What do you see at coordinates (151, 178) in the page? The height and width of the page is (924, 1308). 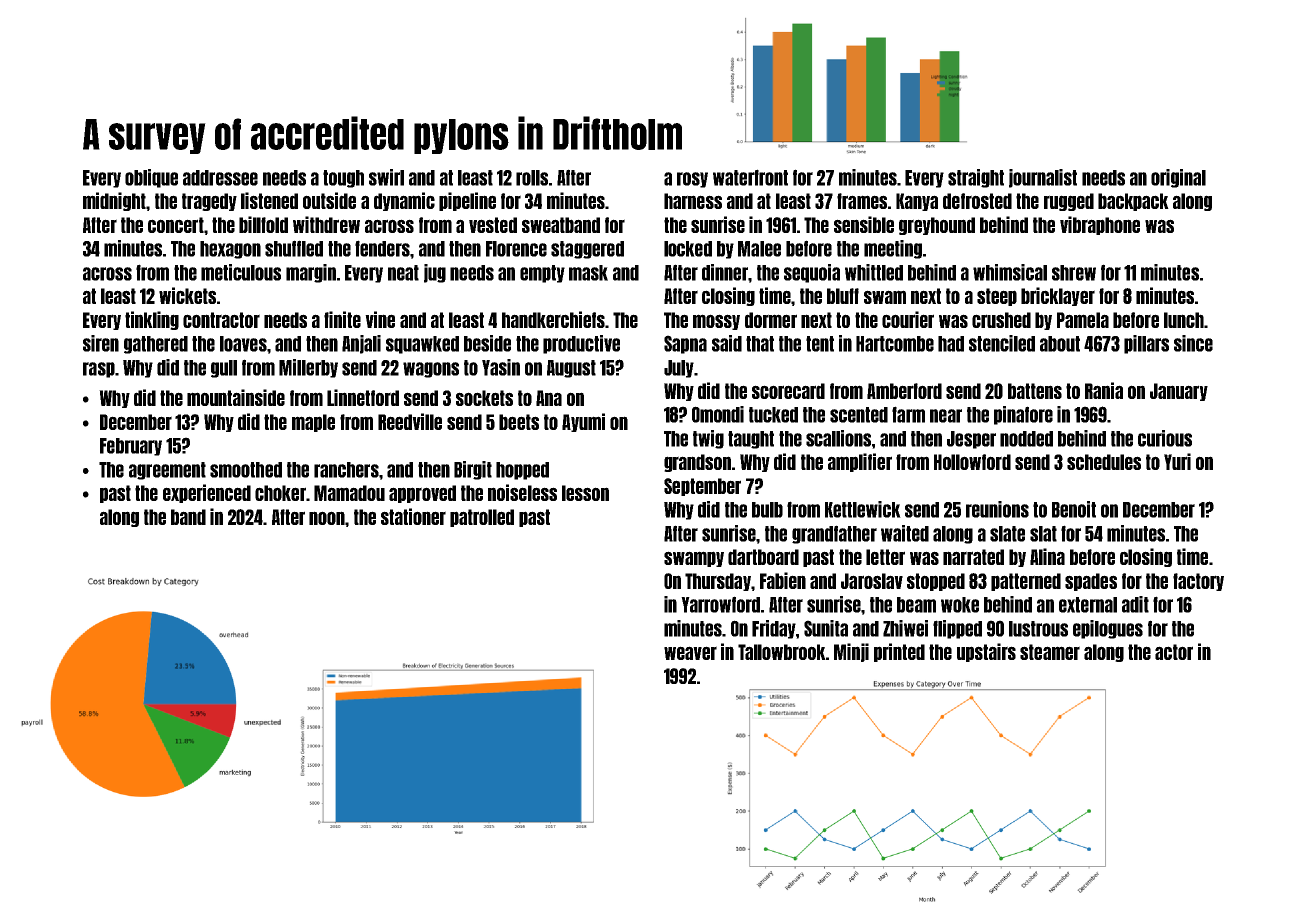 I see `oblique` at bounding box center [151, 178].
